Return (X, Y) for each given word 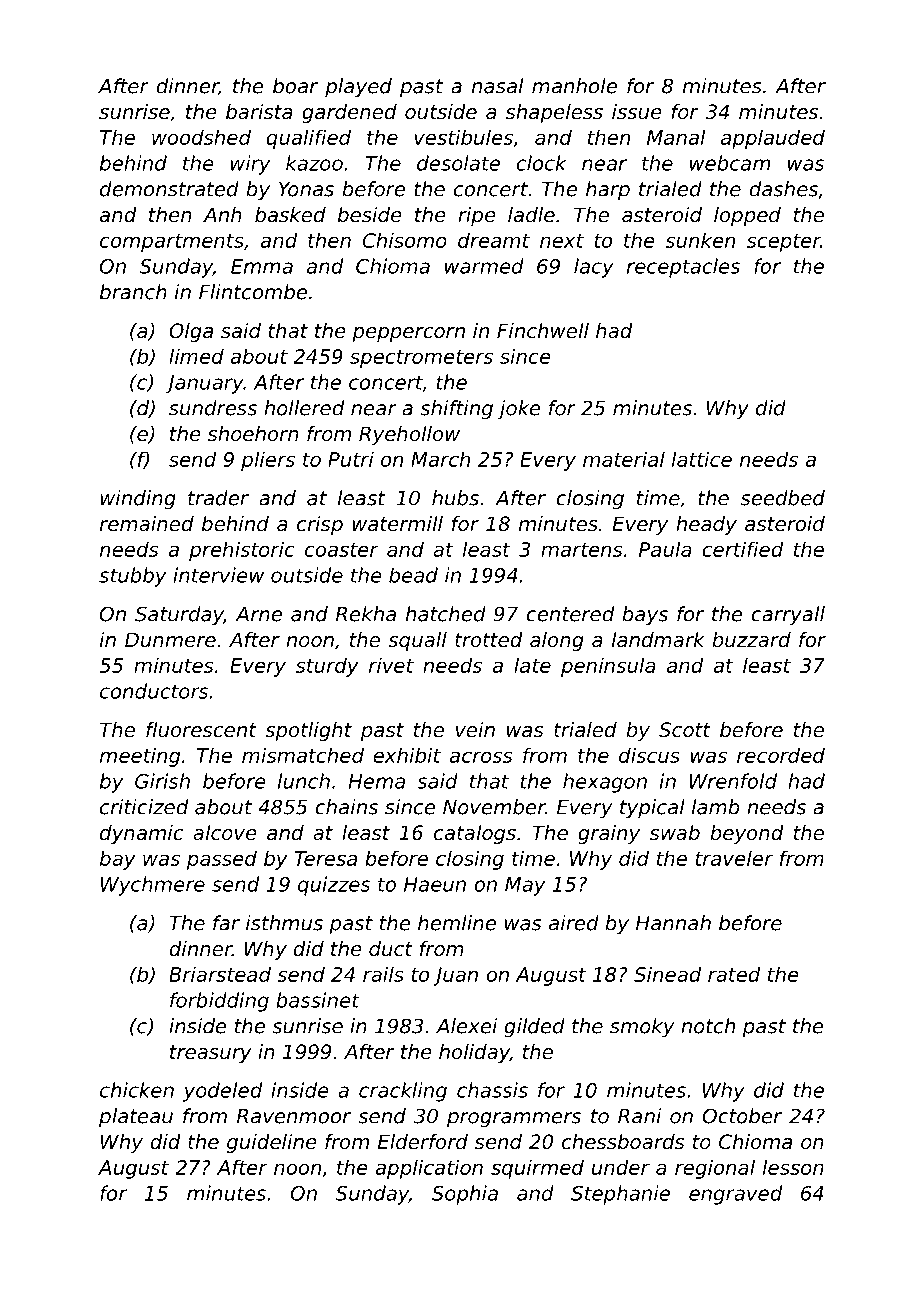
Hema (376, 781)
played (358, 88)
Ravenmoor (294, 1116)
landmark (658, 640)
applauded (773, 139)
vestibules (463, 137)
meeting (140, 757)
